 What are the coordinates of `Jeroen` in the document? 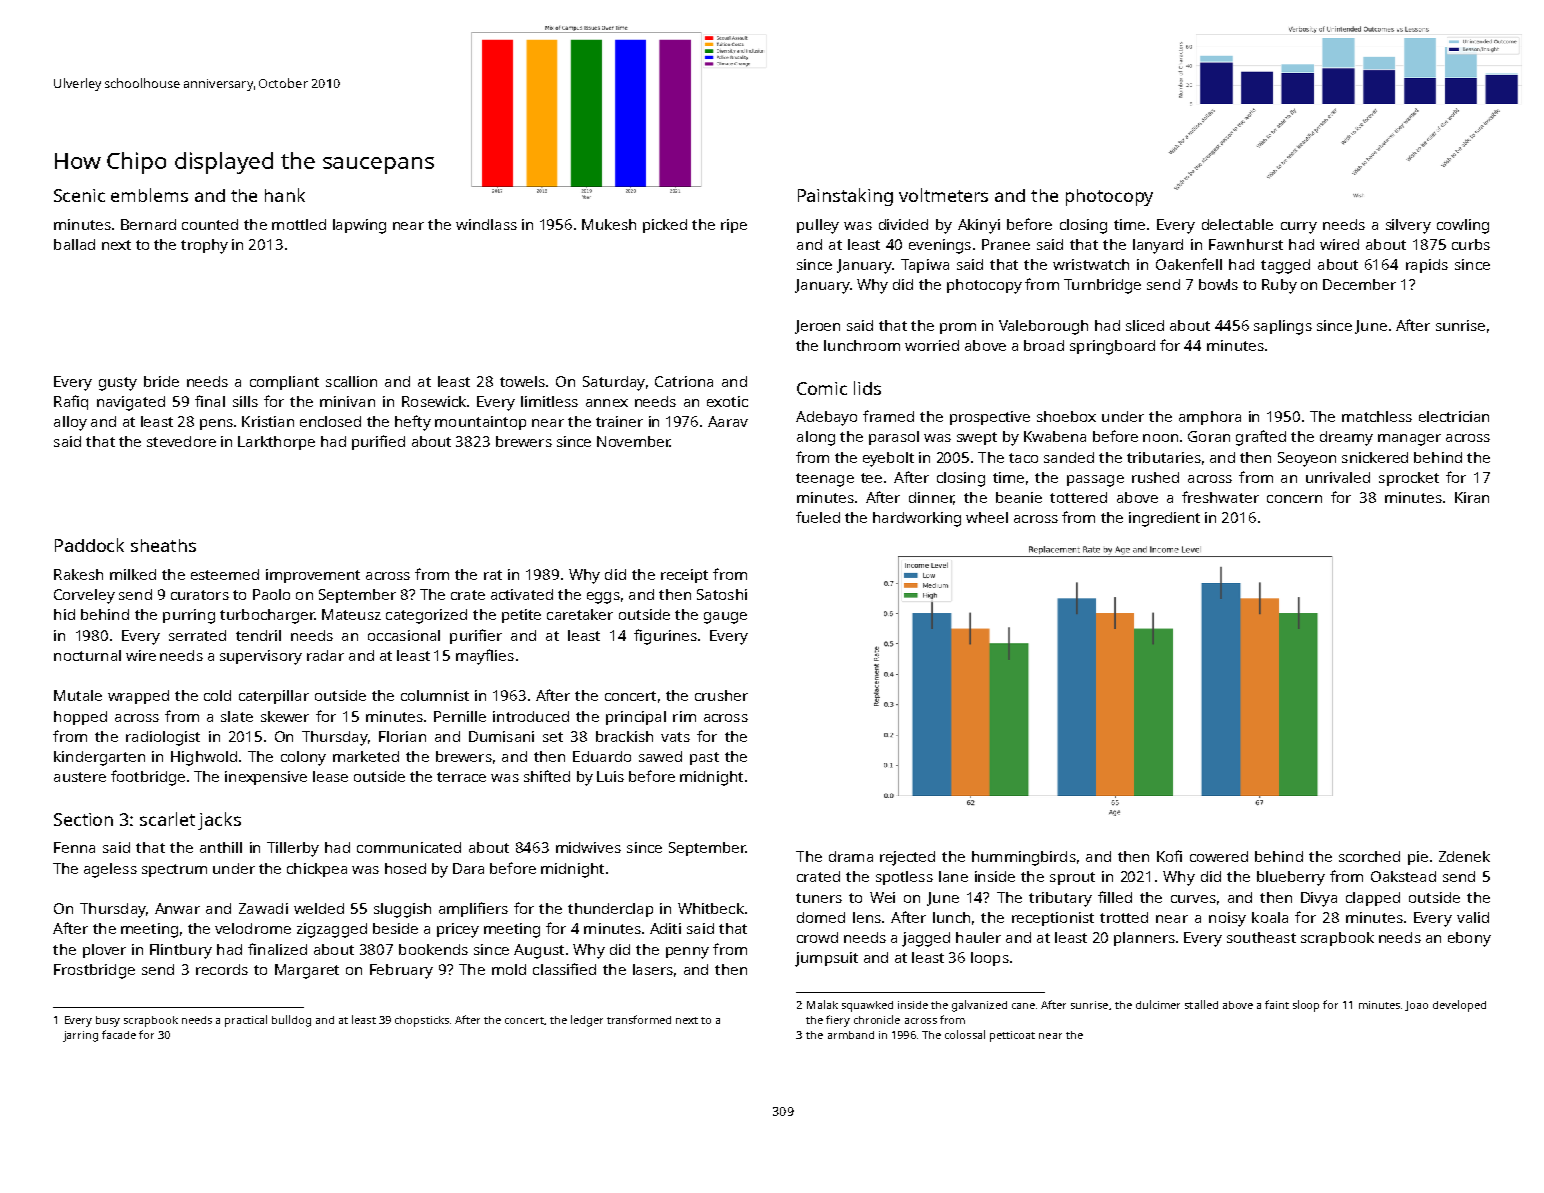 It's located at (817, 327).
